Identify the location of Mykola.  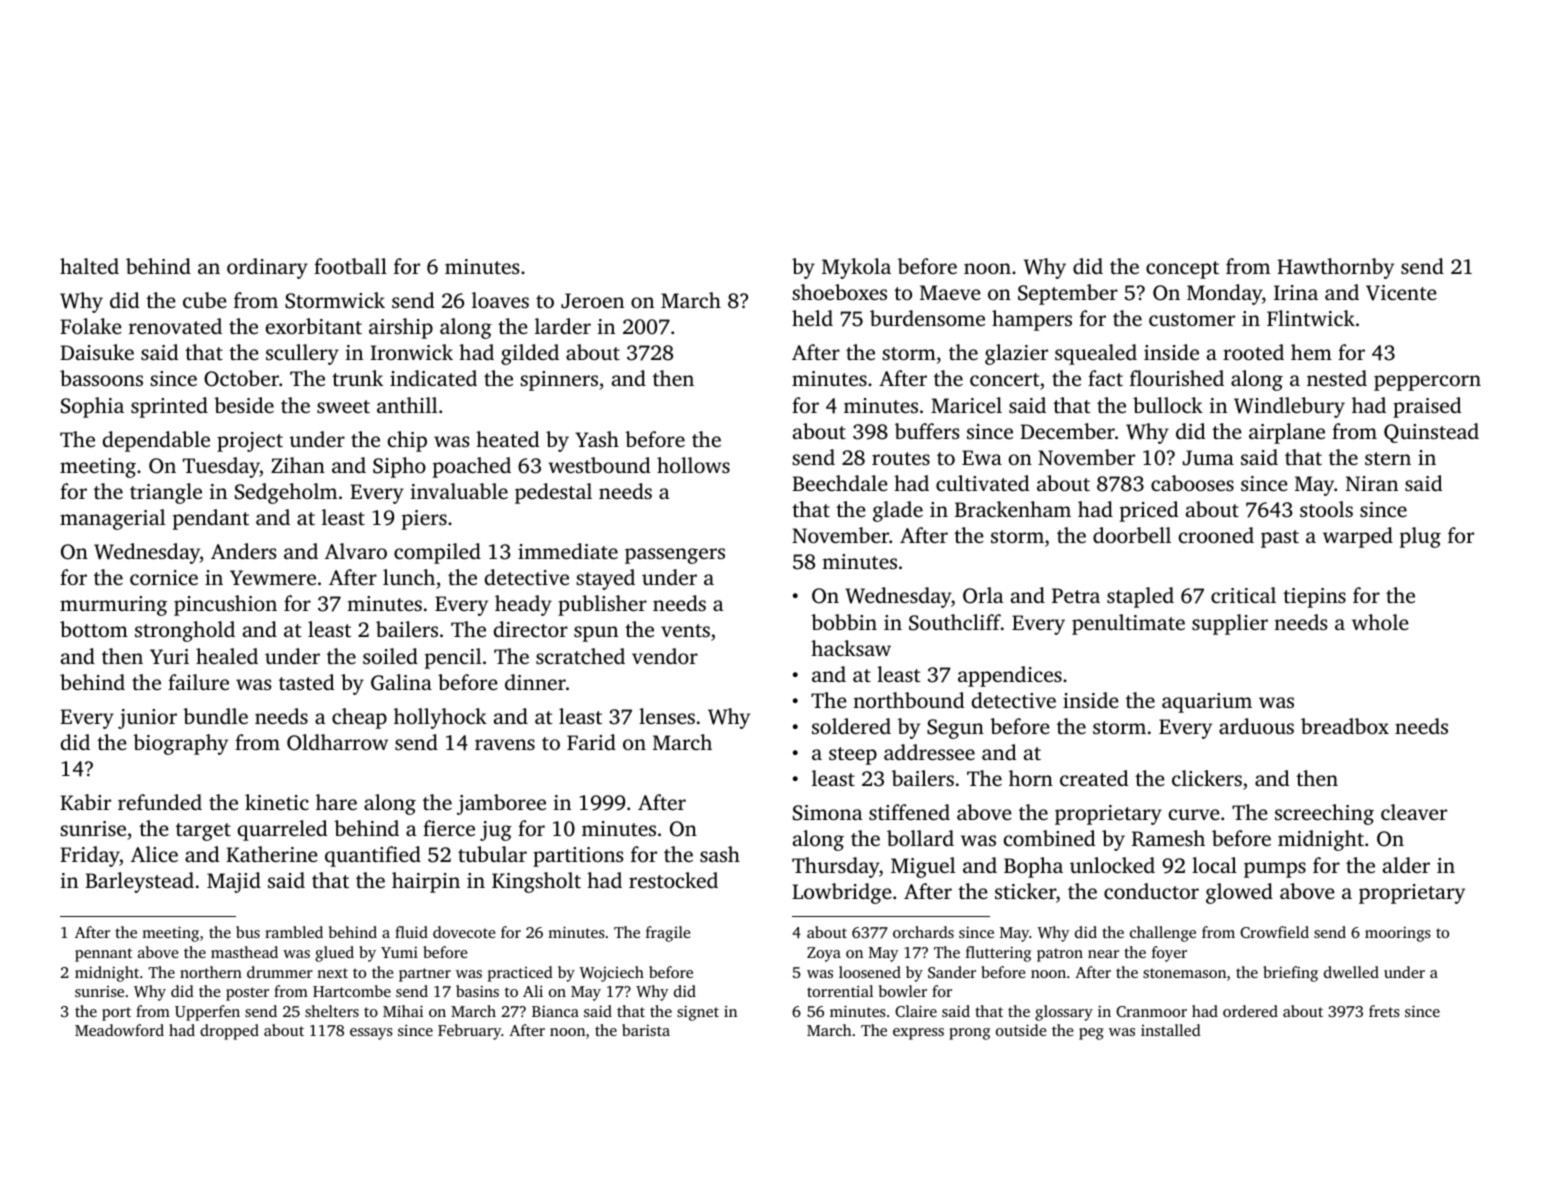
(856, 268).
